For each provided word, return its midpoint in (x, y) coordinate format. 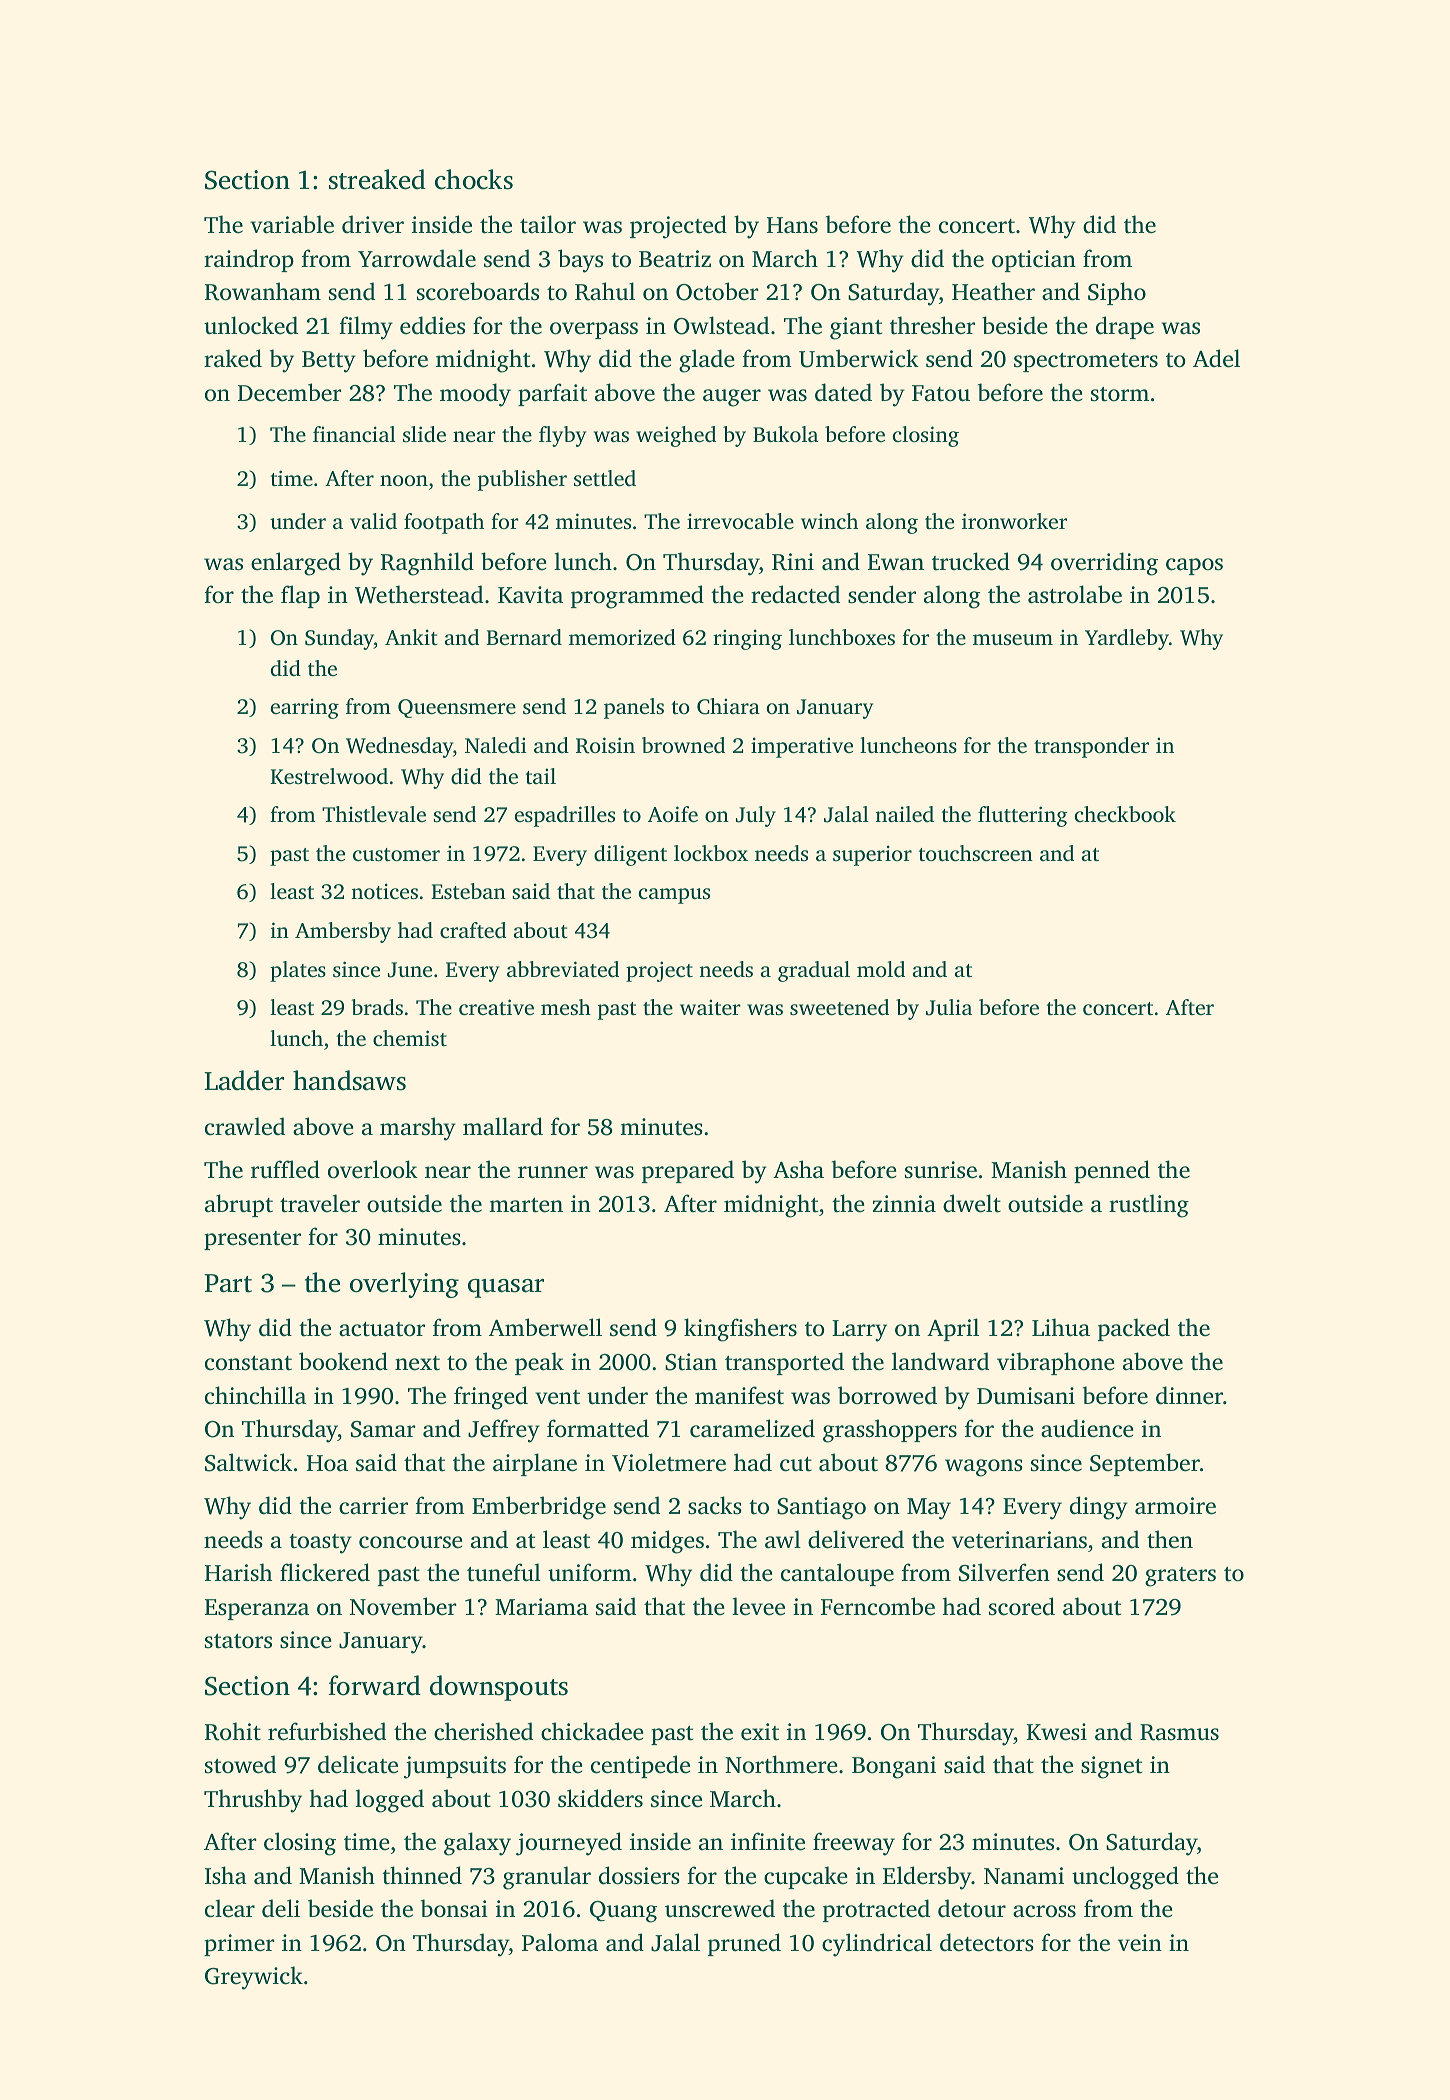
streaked (377, 179)
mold (881, 969)
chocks (474, 179)
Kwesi (1057, 1732)
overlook (373, 1169)
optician (1034, 261)
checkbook (1125, 814)
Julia (949, 1007)
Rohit (233, 1731)
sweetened (839, 1007)
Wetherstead (419, 594)
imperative (802, 747)
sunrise (941, 1170)
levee (758, 1606)
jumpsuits (455, 1767)
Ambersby (343, 932)
